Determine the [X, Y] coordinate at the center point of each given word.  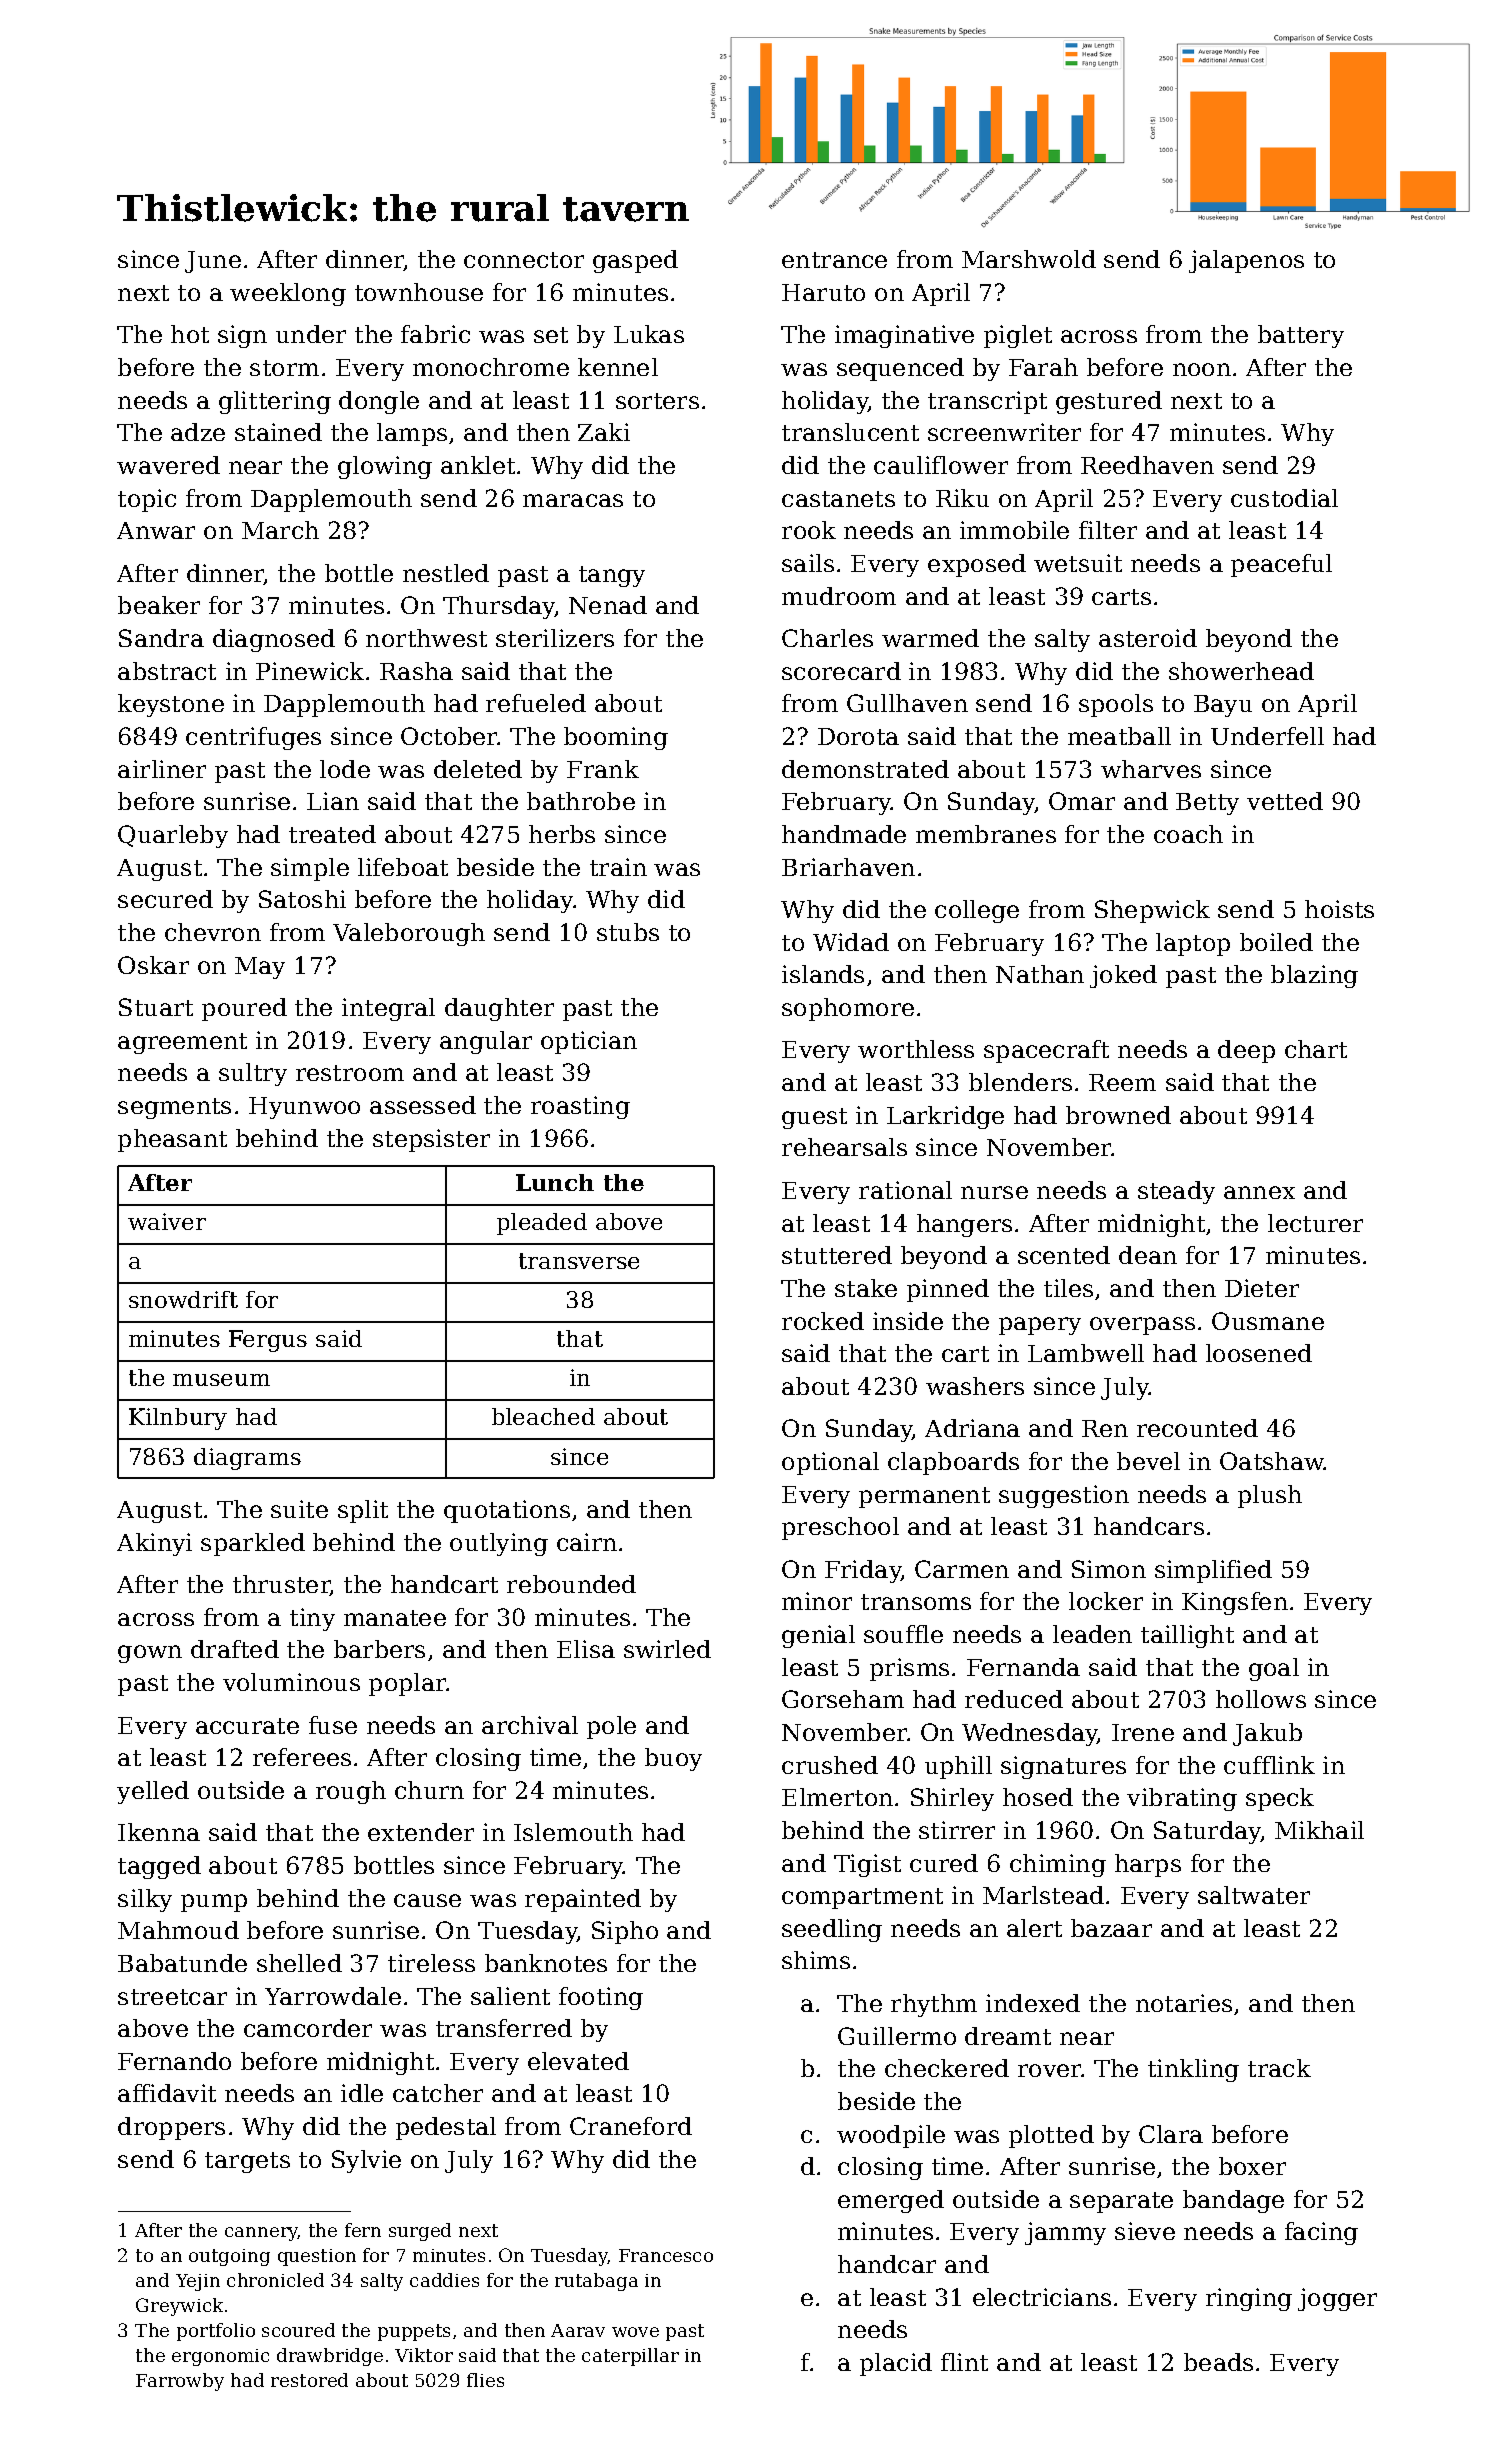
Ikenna [159, 1832]
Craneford [631, 2126]
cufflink [1269, 1765]
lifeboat [403, 867]
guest [814, 1118]
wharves [1151, 769]
